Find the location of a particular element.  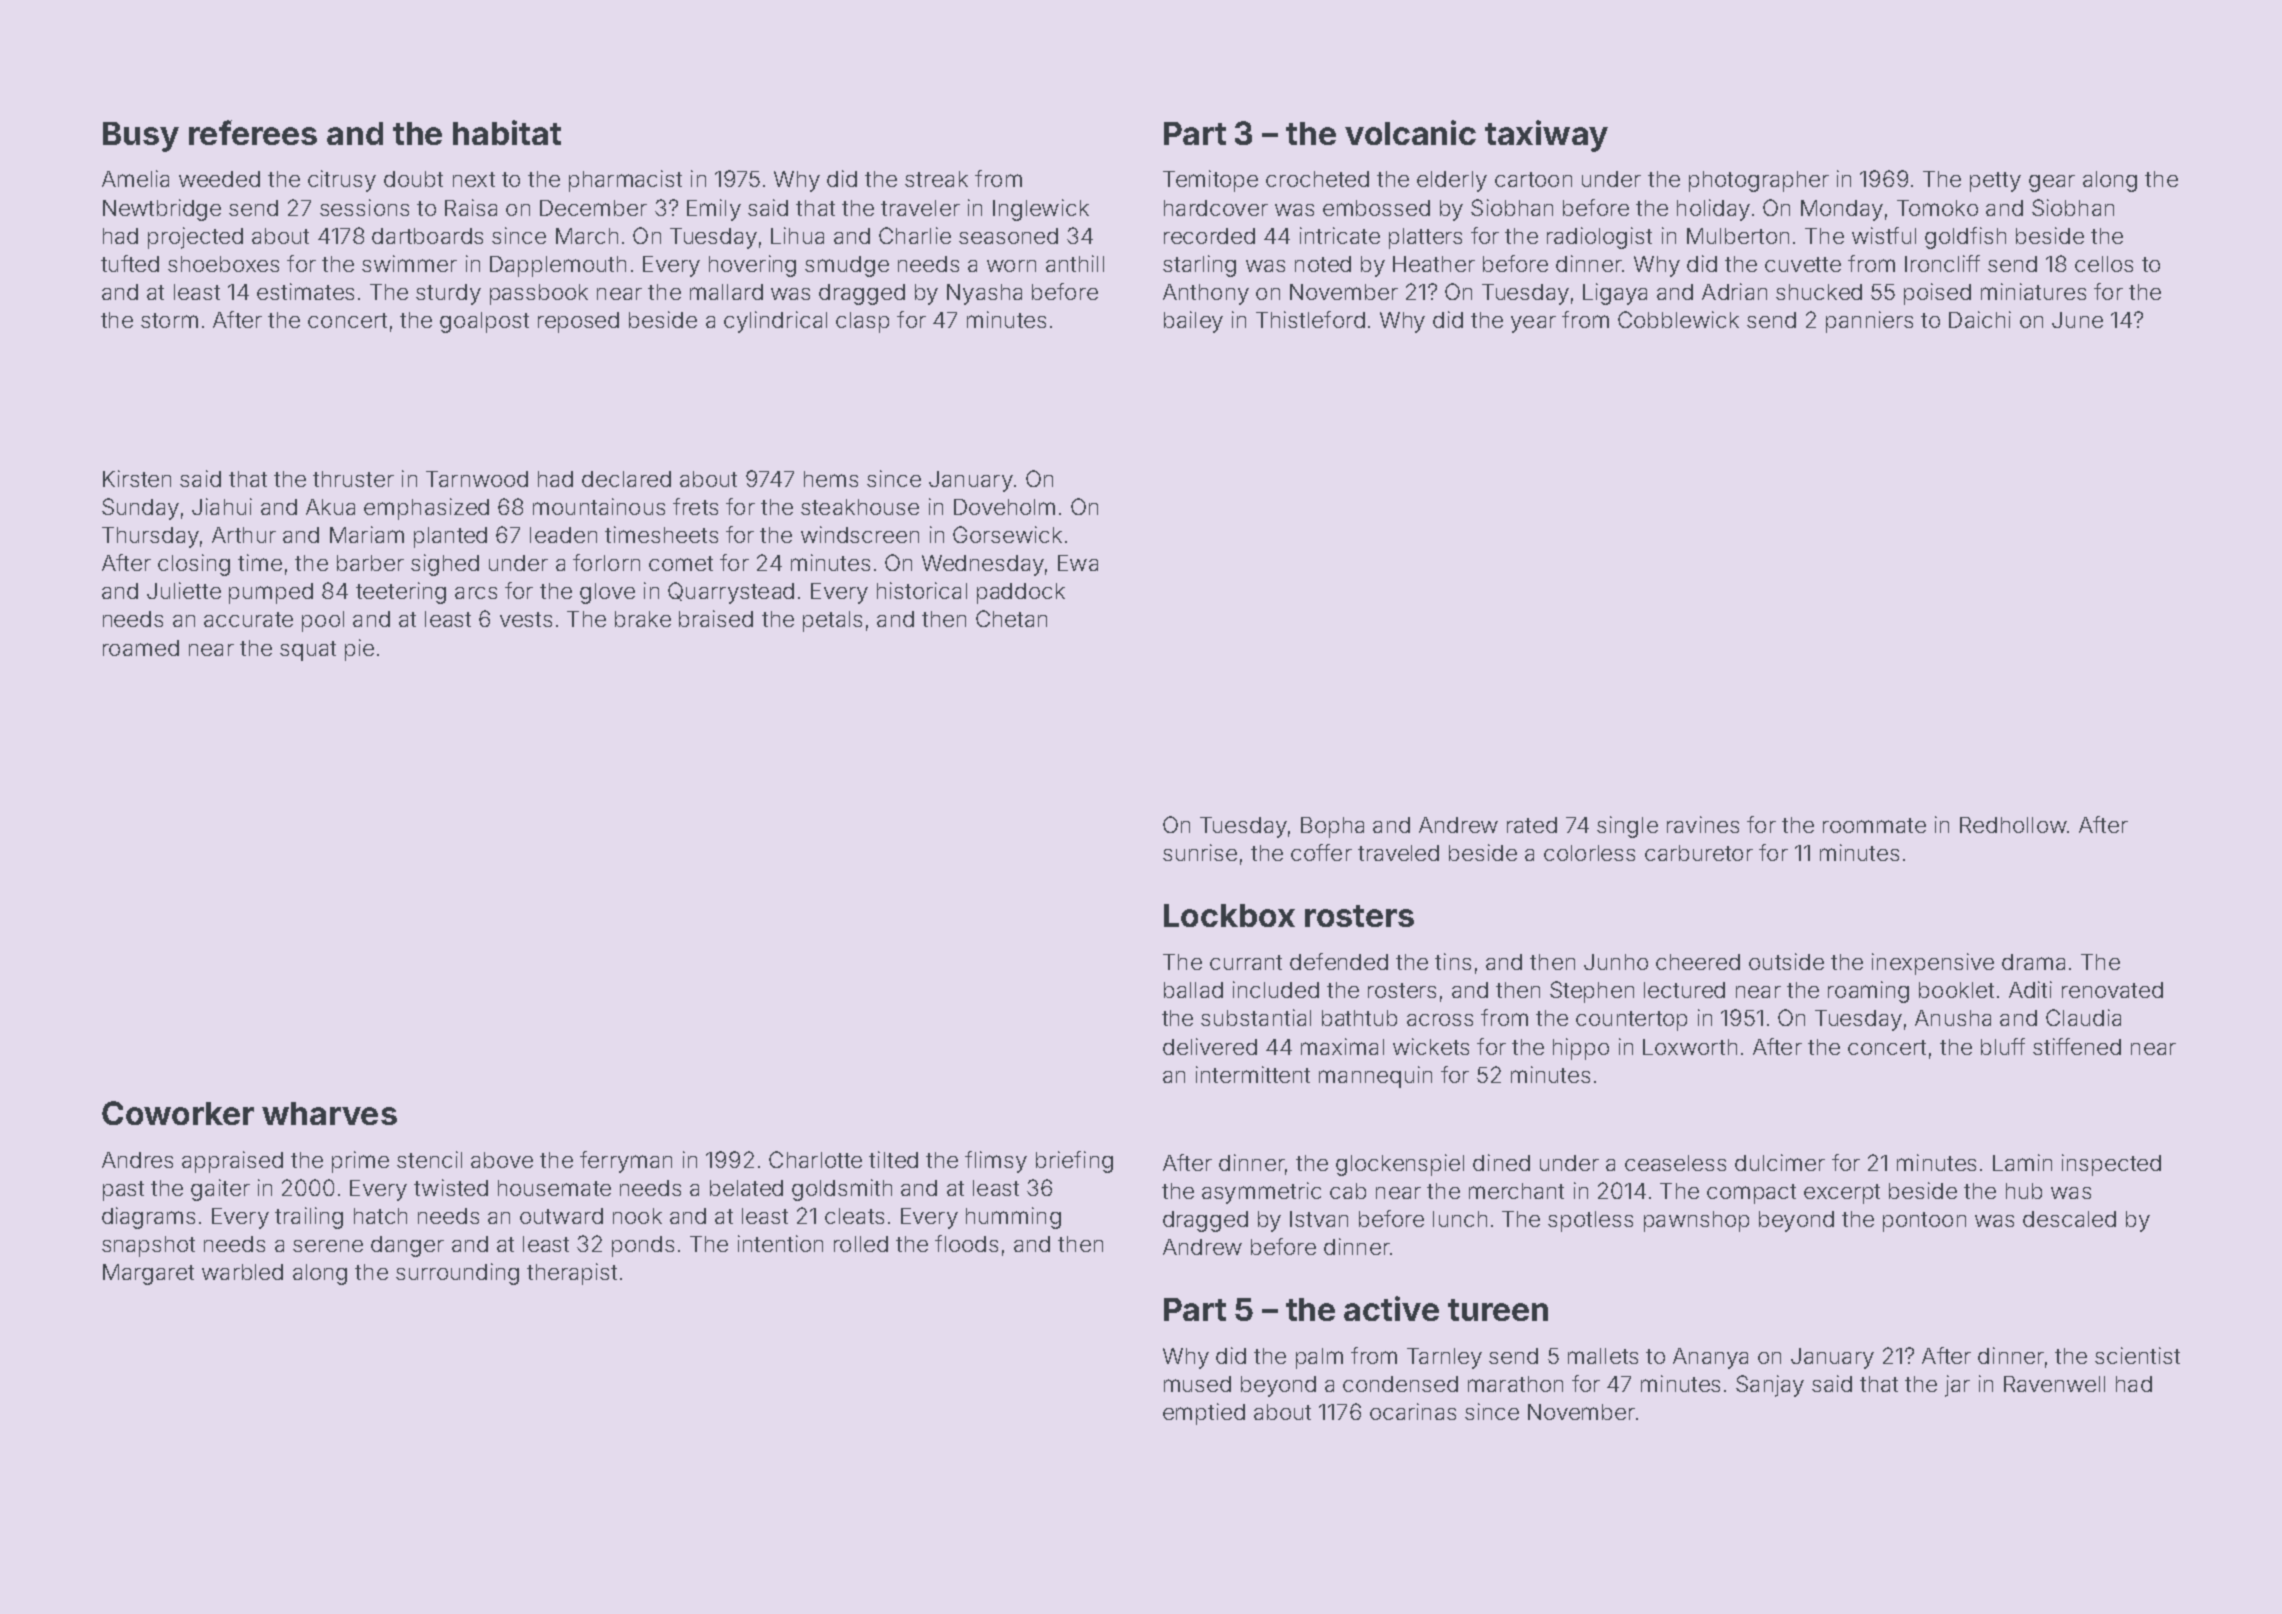

floods is located at coordinates (966, 1243).
